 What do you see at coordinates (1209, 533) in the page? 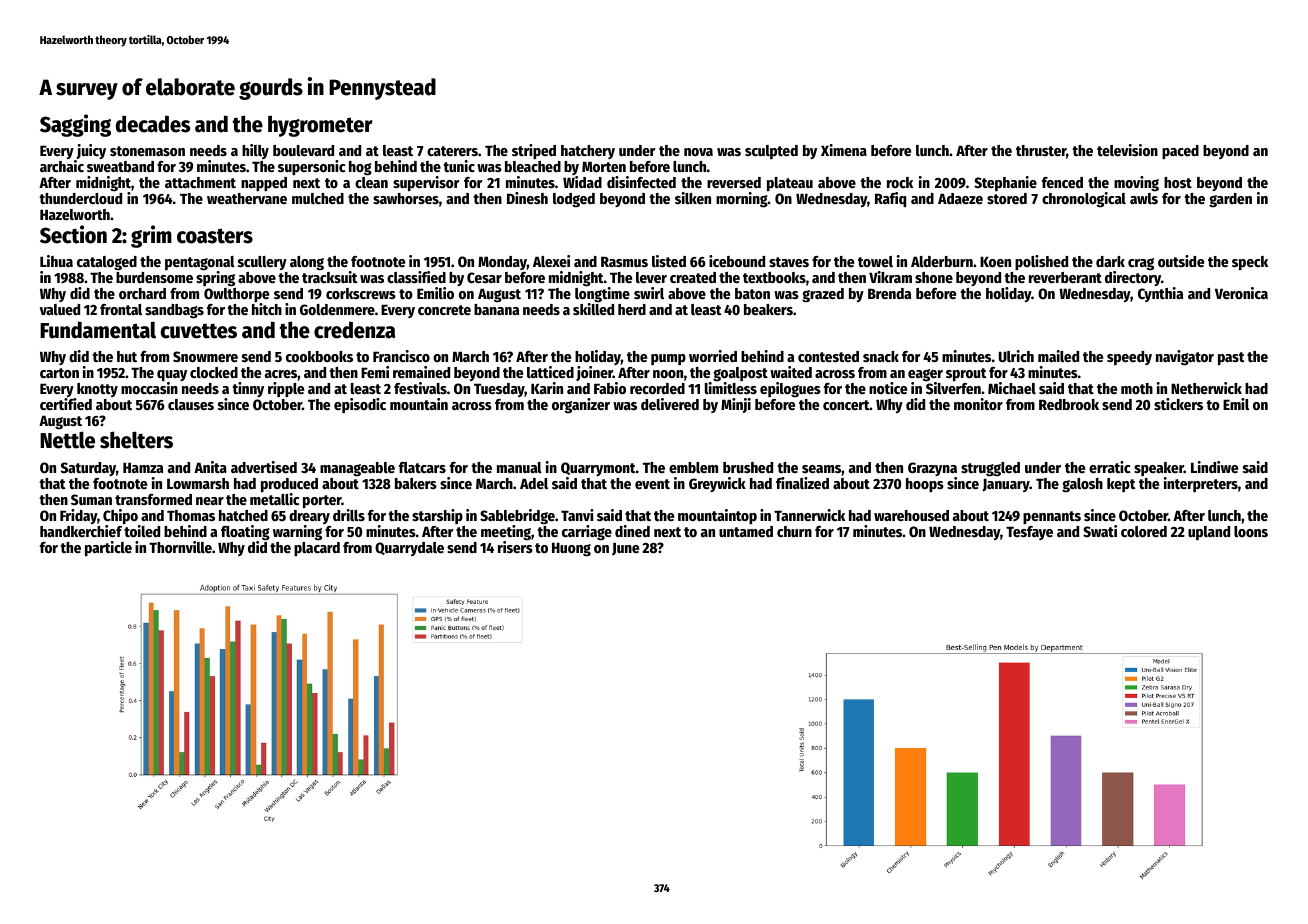
I see `upland` at bounding box center [1209, 533].
